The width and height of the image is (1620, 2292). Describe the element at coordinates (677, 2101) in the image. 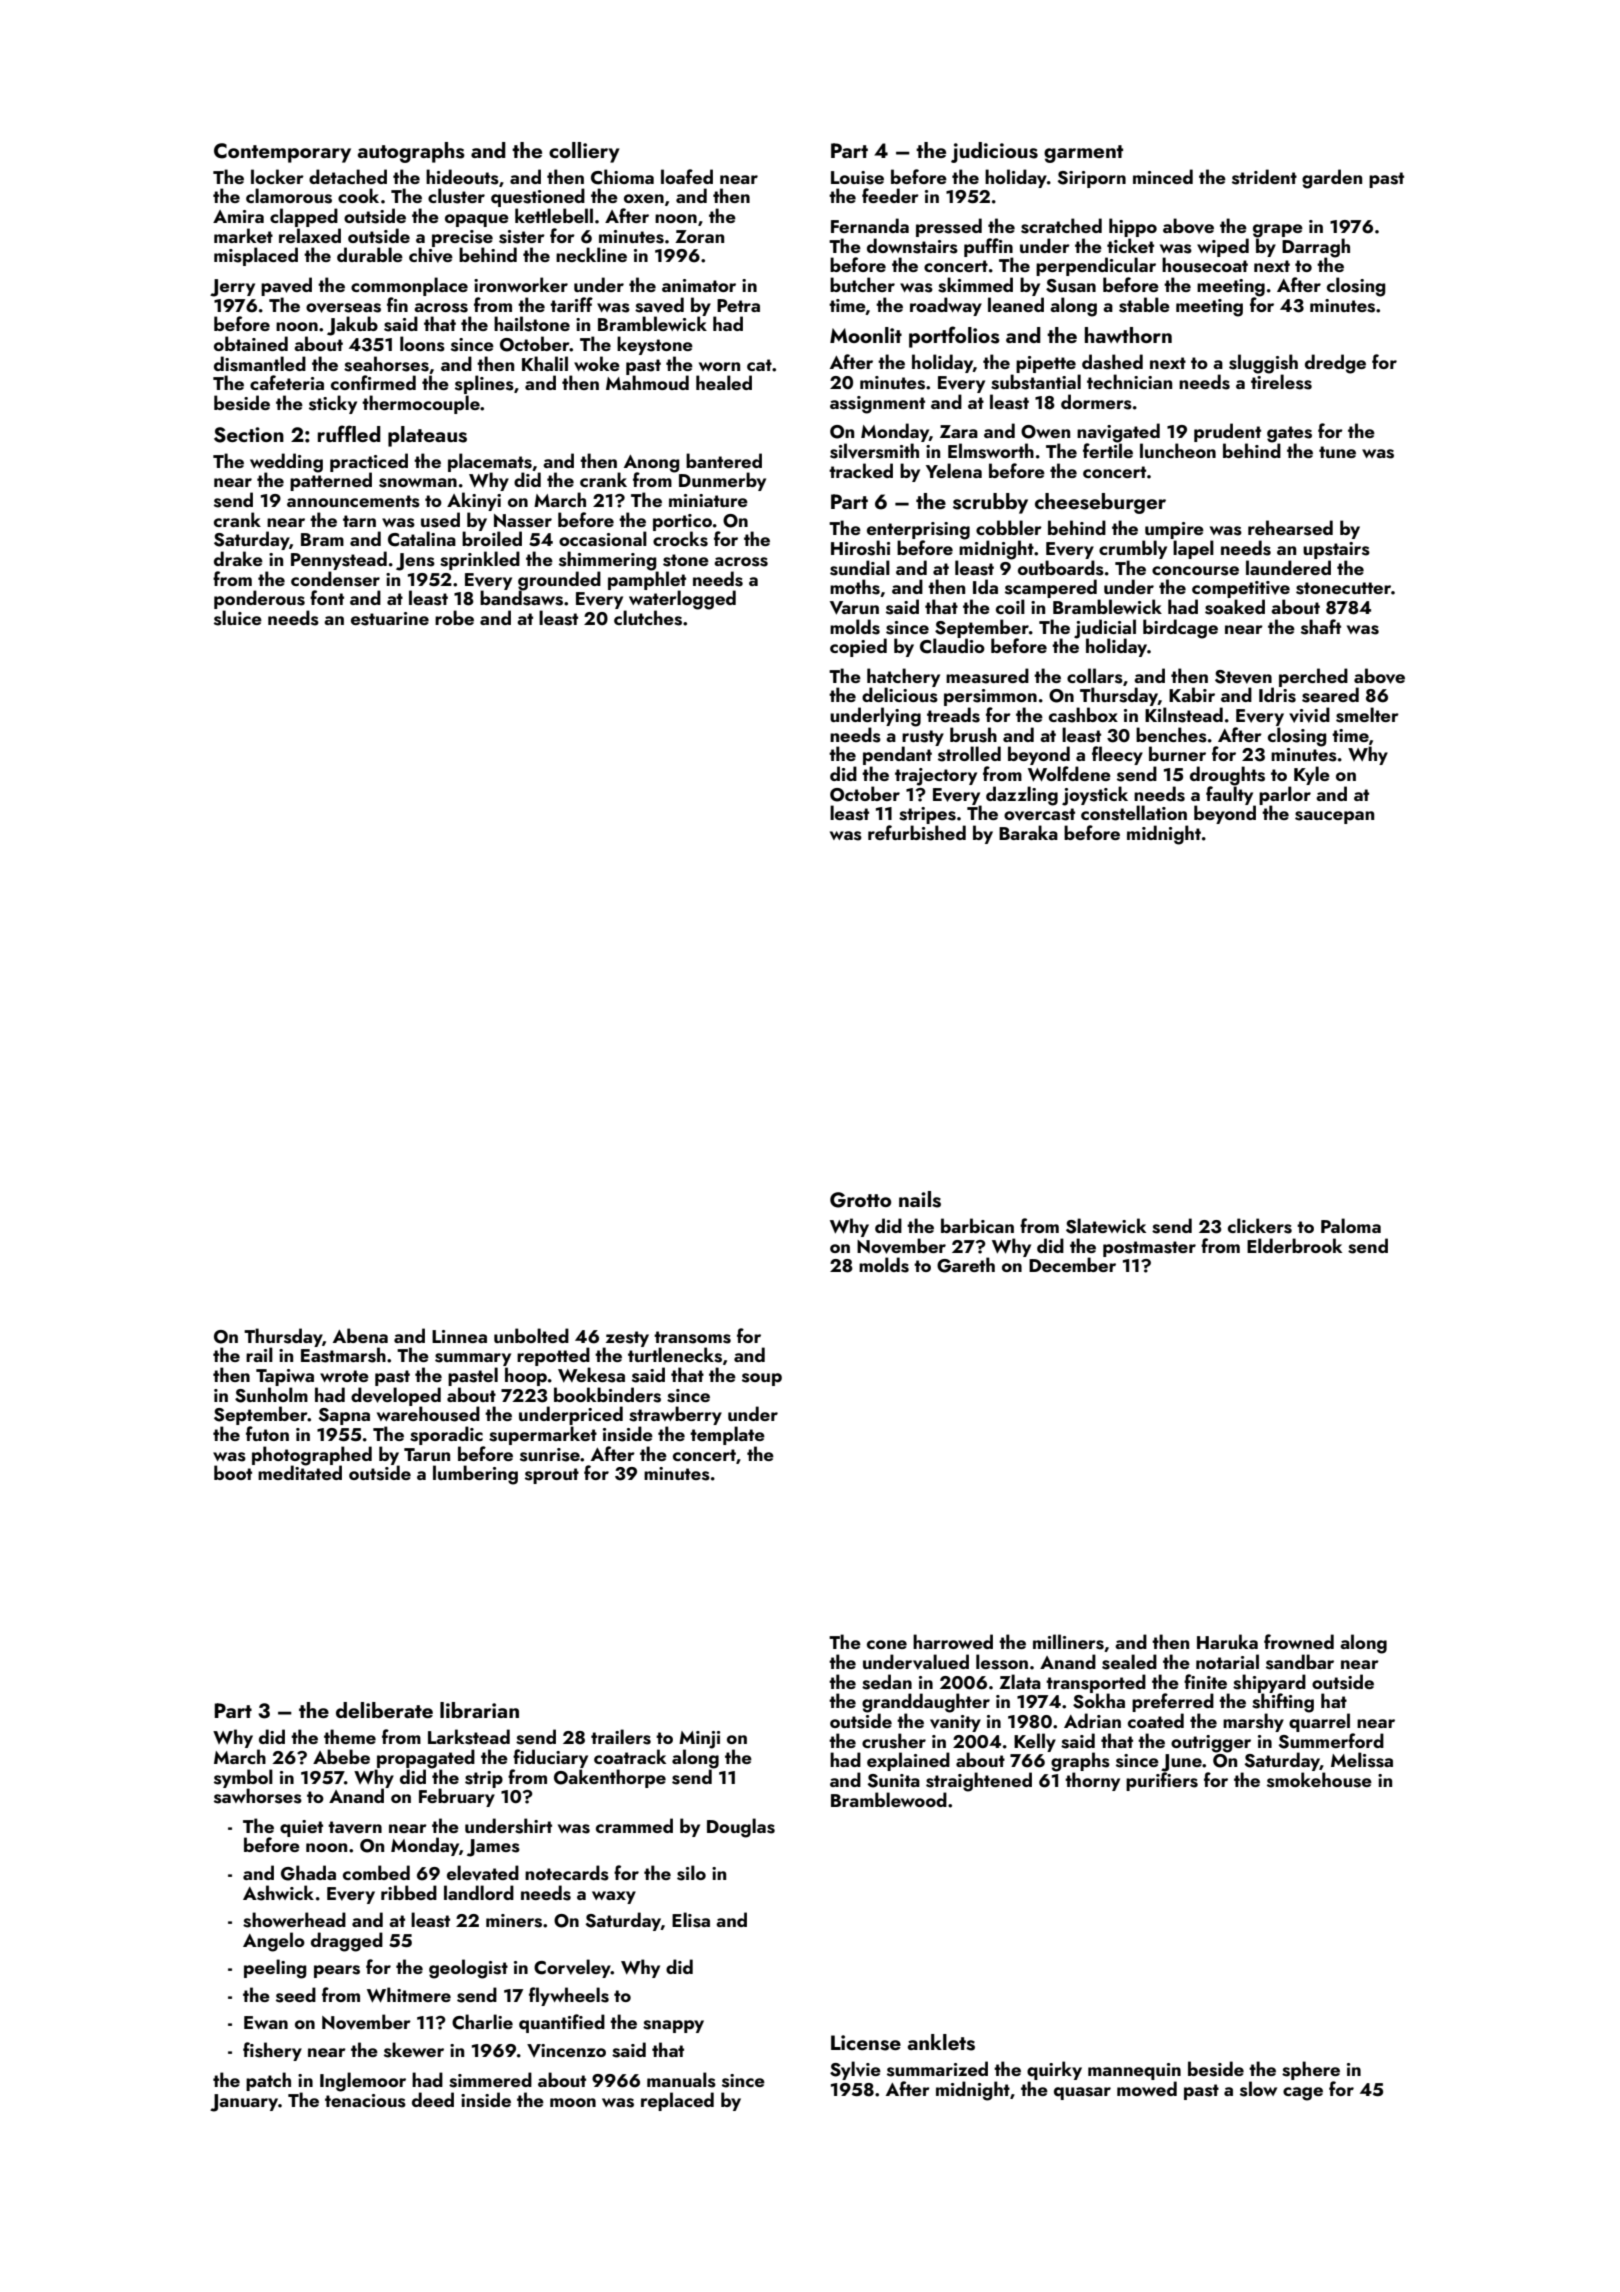

I see `replaced` at that location.
